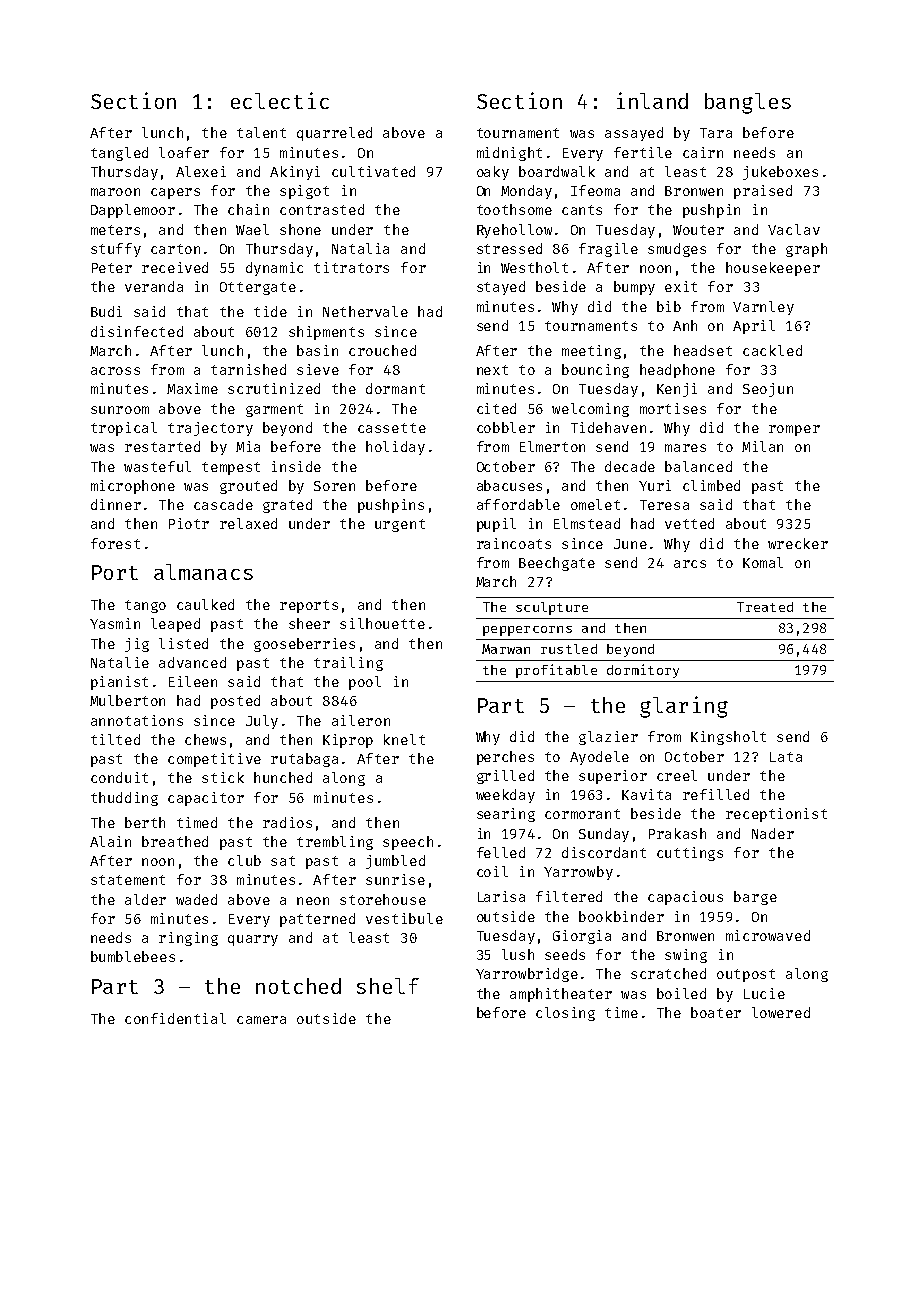  I want to click on shelf, so click(388, 986).
